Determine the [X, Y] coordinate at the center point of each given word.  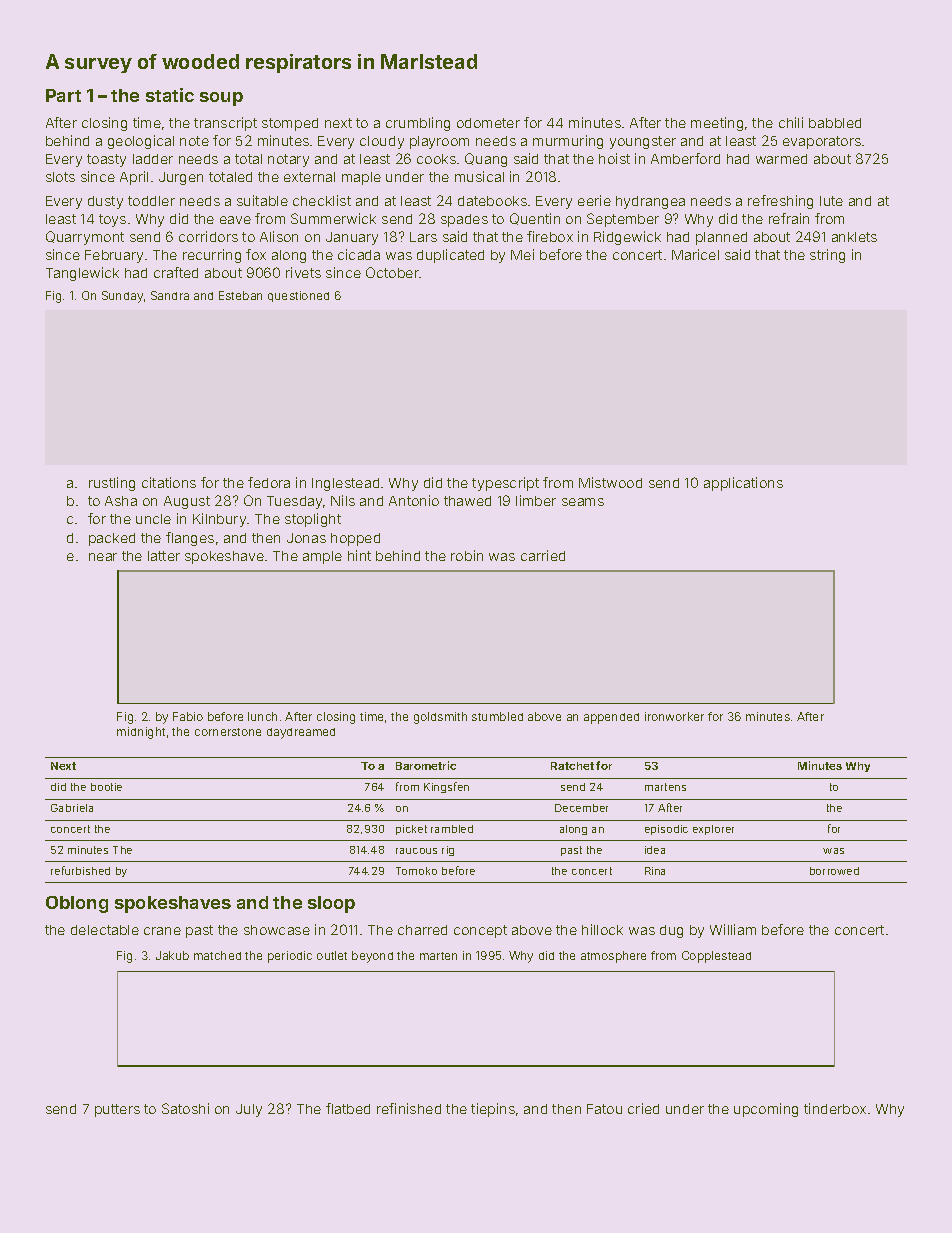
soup [221, 99]
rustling [112, 484]
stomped [290, 124]
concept [480, 931]
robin [467, 555]
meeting [717, 124]
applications [743, 484]
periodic [290, 957]
